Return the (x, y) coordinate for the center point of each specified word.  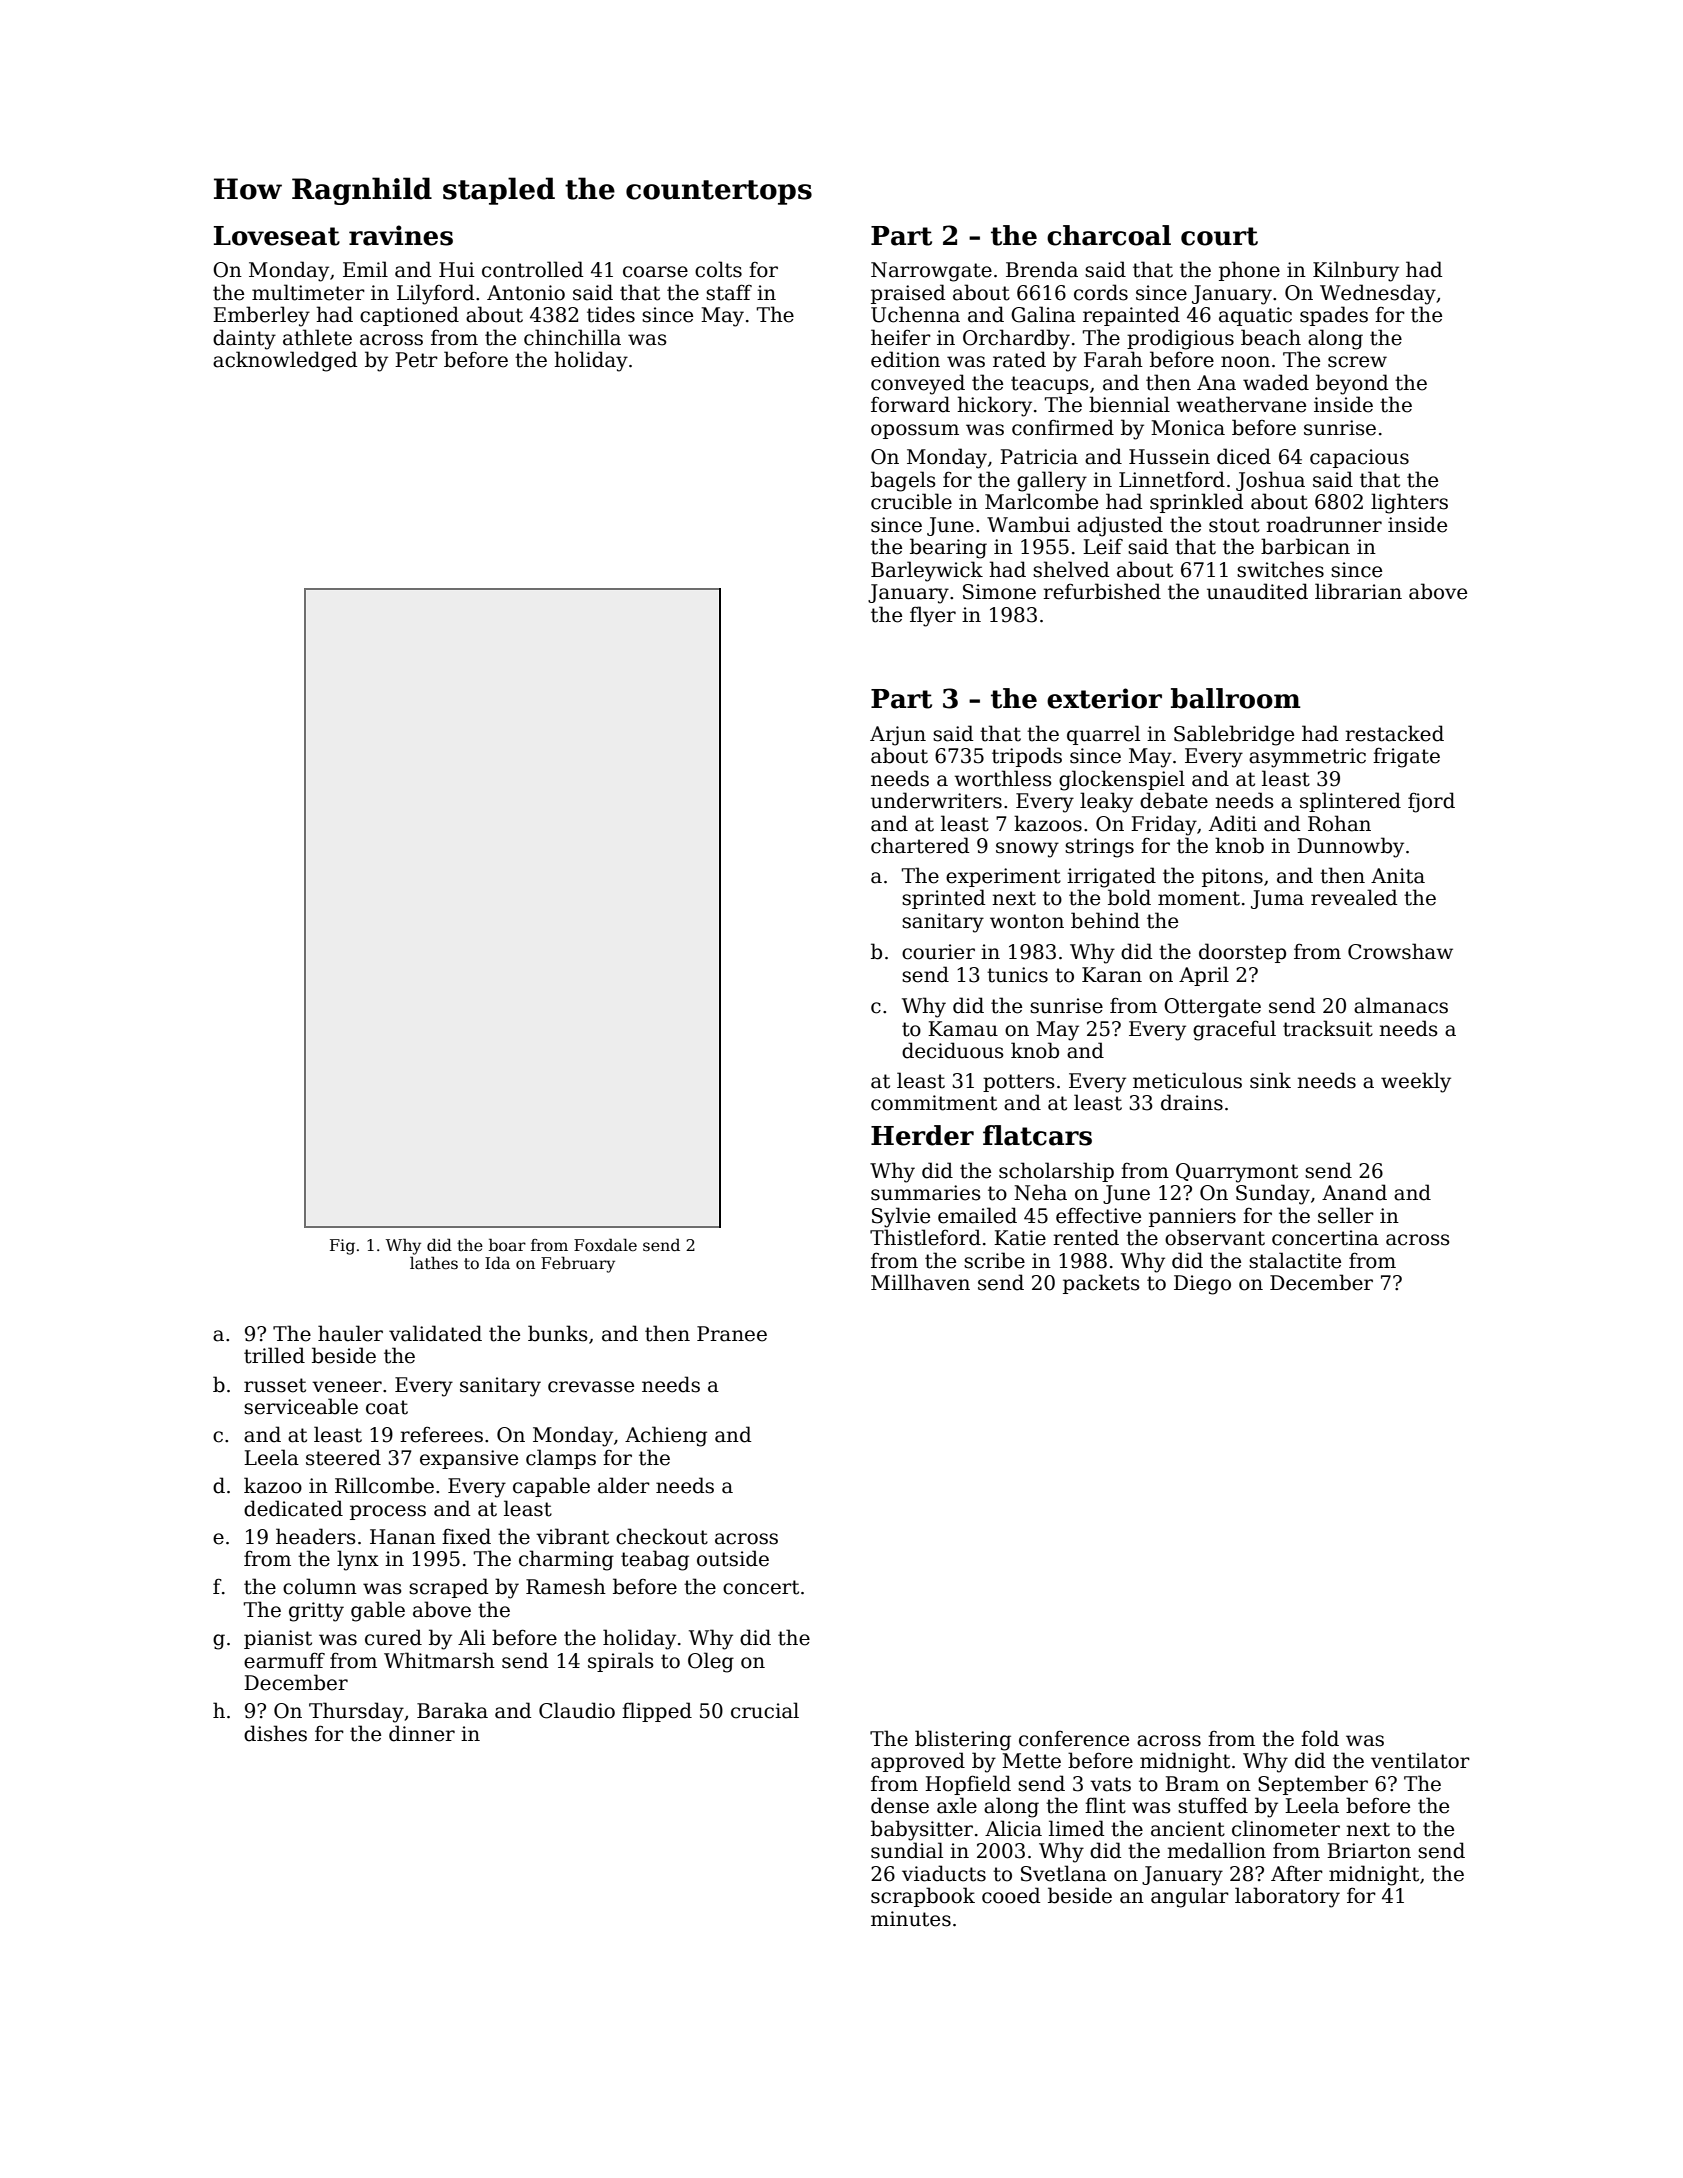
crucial (765, 1710)
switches (1280, 569)
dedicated (293, 1508)
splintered (1350, 802)
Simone (999, 592)
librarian (1358, 591)
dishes (275, 1733)
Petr (416, 360)
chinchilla (572, 337)
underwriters (936, 800)
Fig (342, 1247)
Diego (1202, 1285)
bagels (903, 481)
